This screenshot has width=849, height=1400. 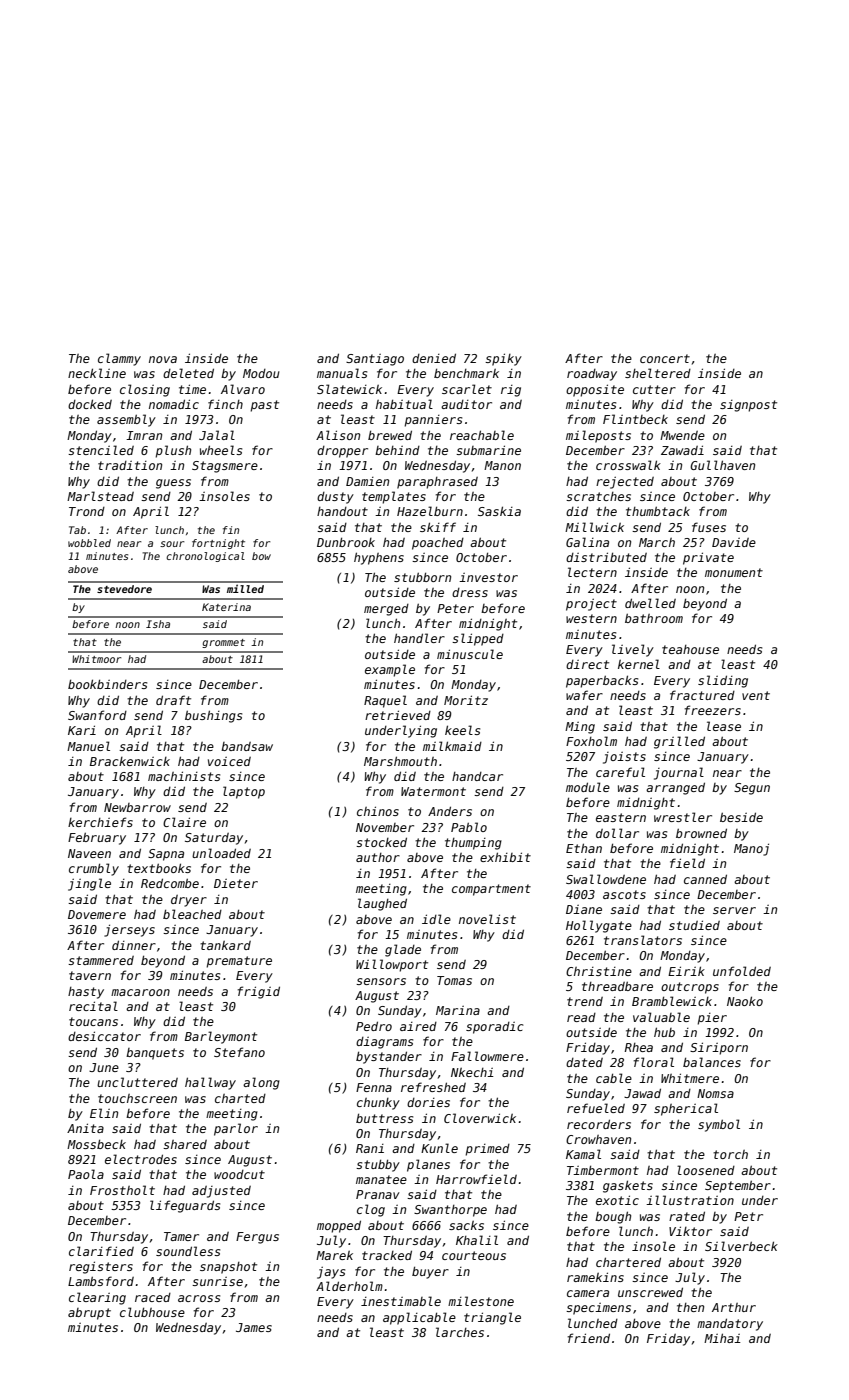 What do you see at coordinates (682, 450) in the screenshot?
I see `Zawadi` at bounding box center [682, 450].
